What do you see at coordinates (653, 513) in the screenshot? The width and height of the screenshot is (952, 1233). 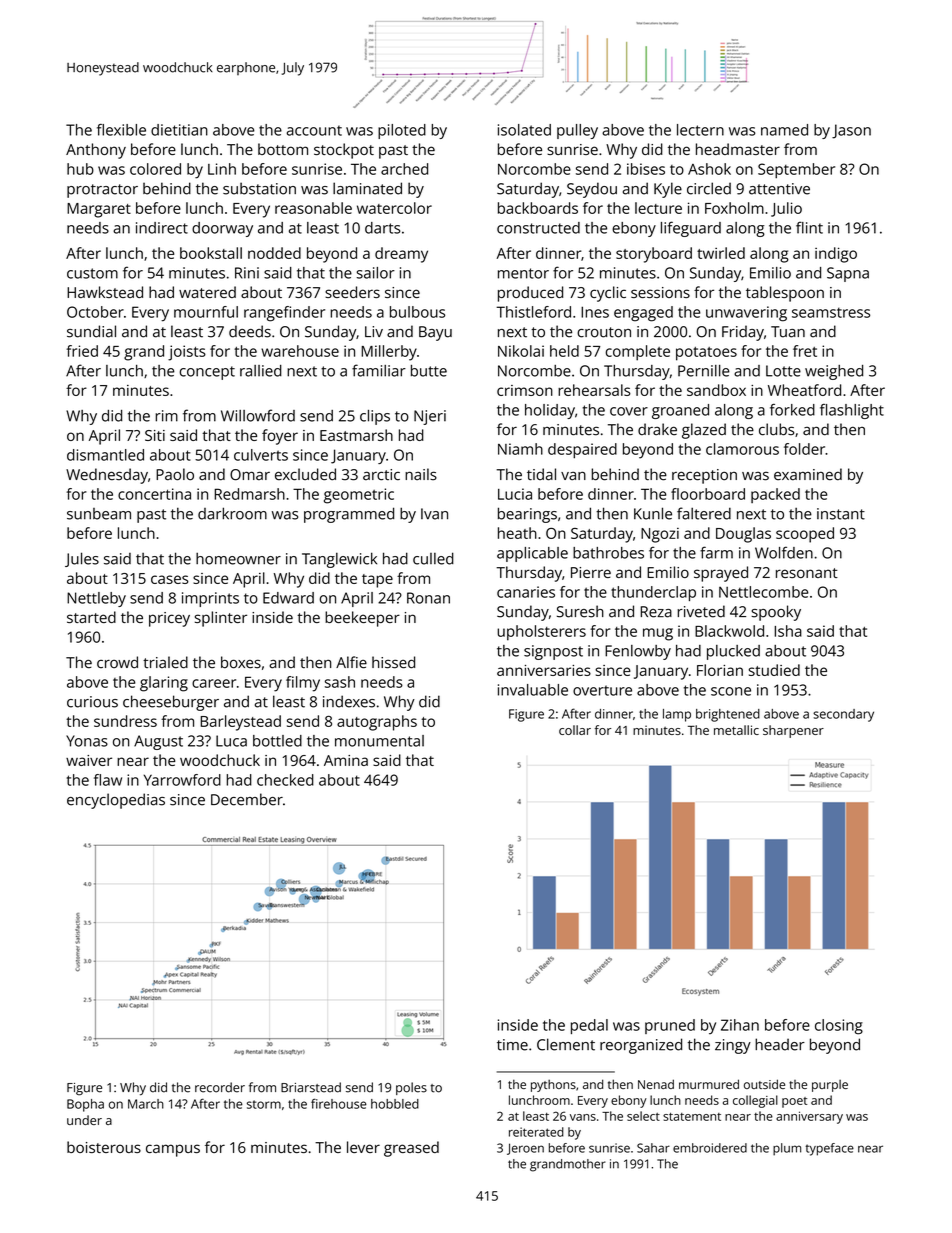 I see `Kunle` at bounding box center [653, 513].
